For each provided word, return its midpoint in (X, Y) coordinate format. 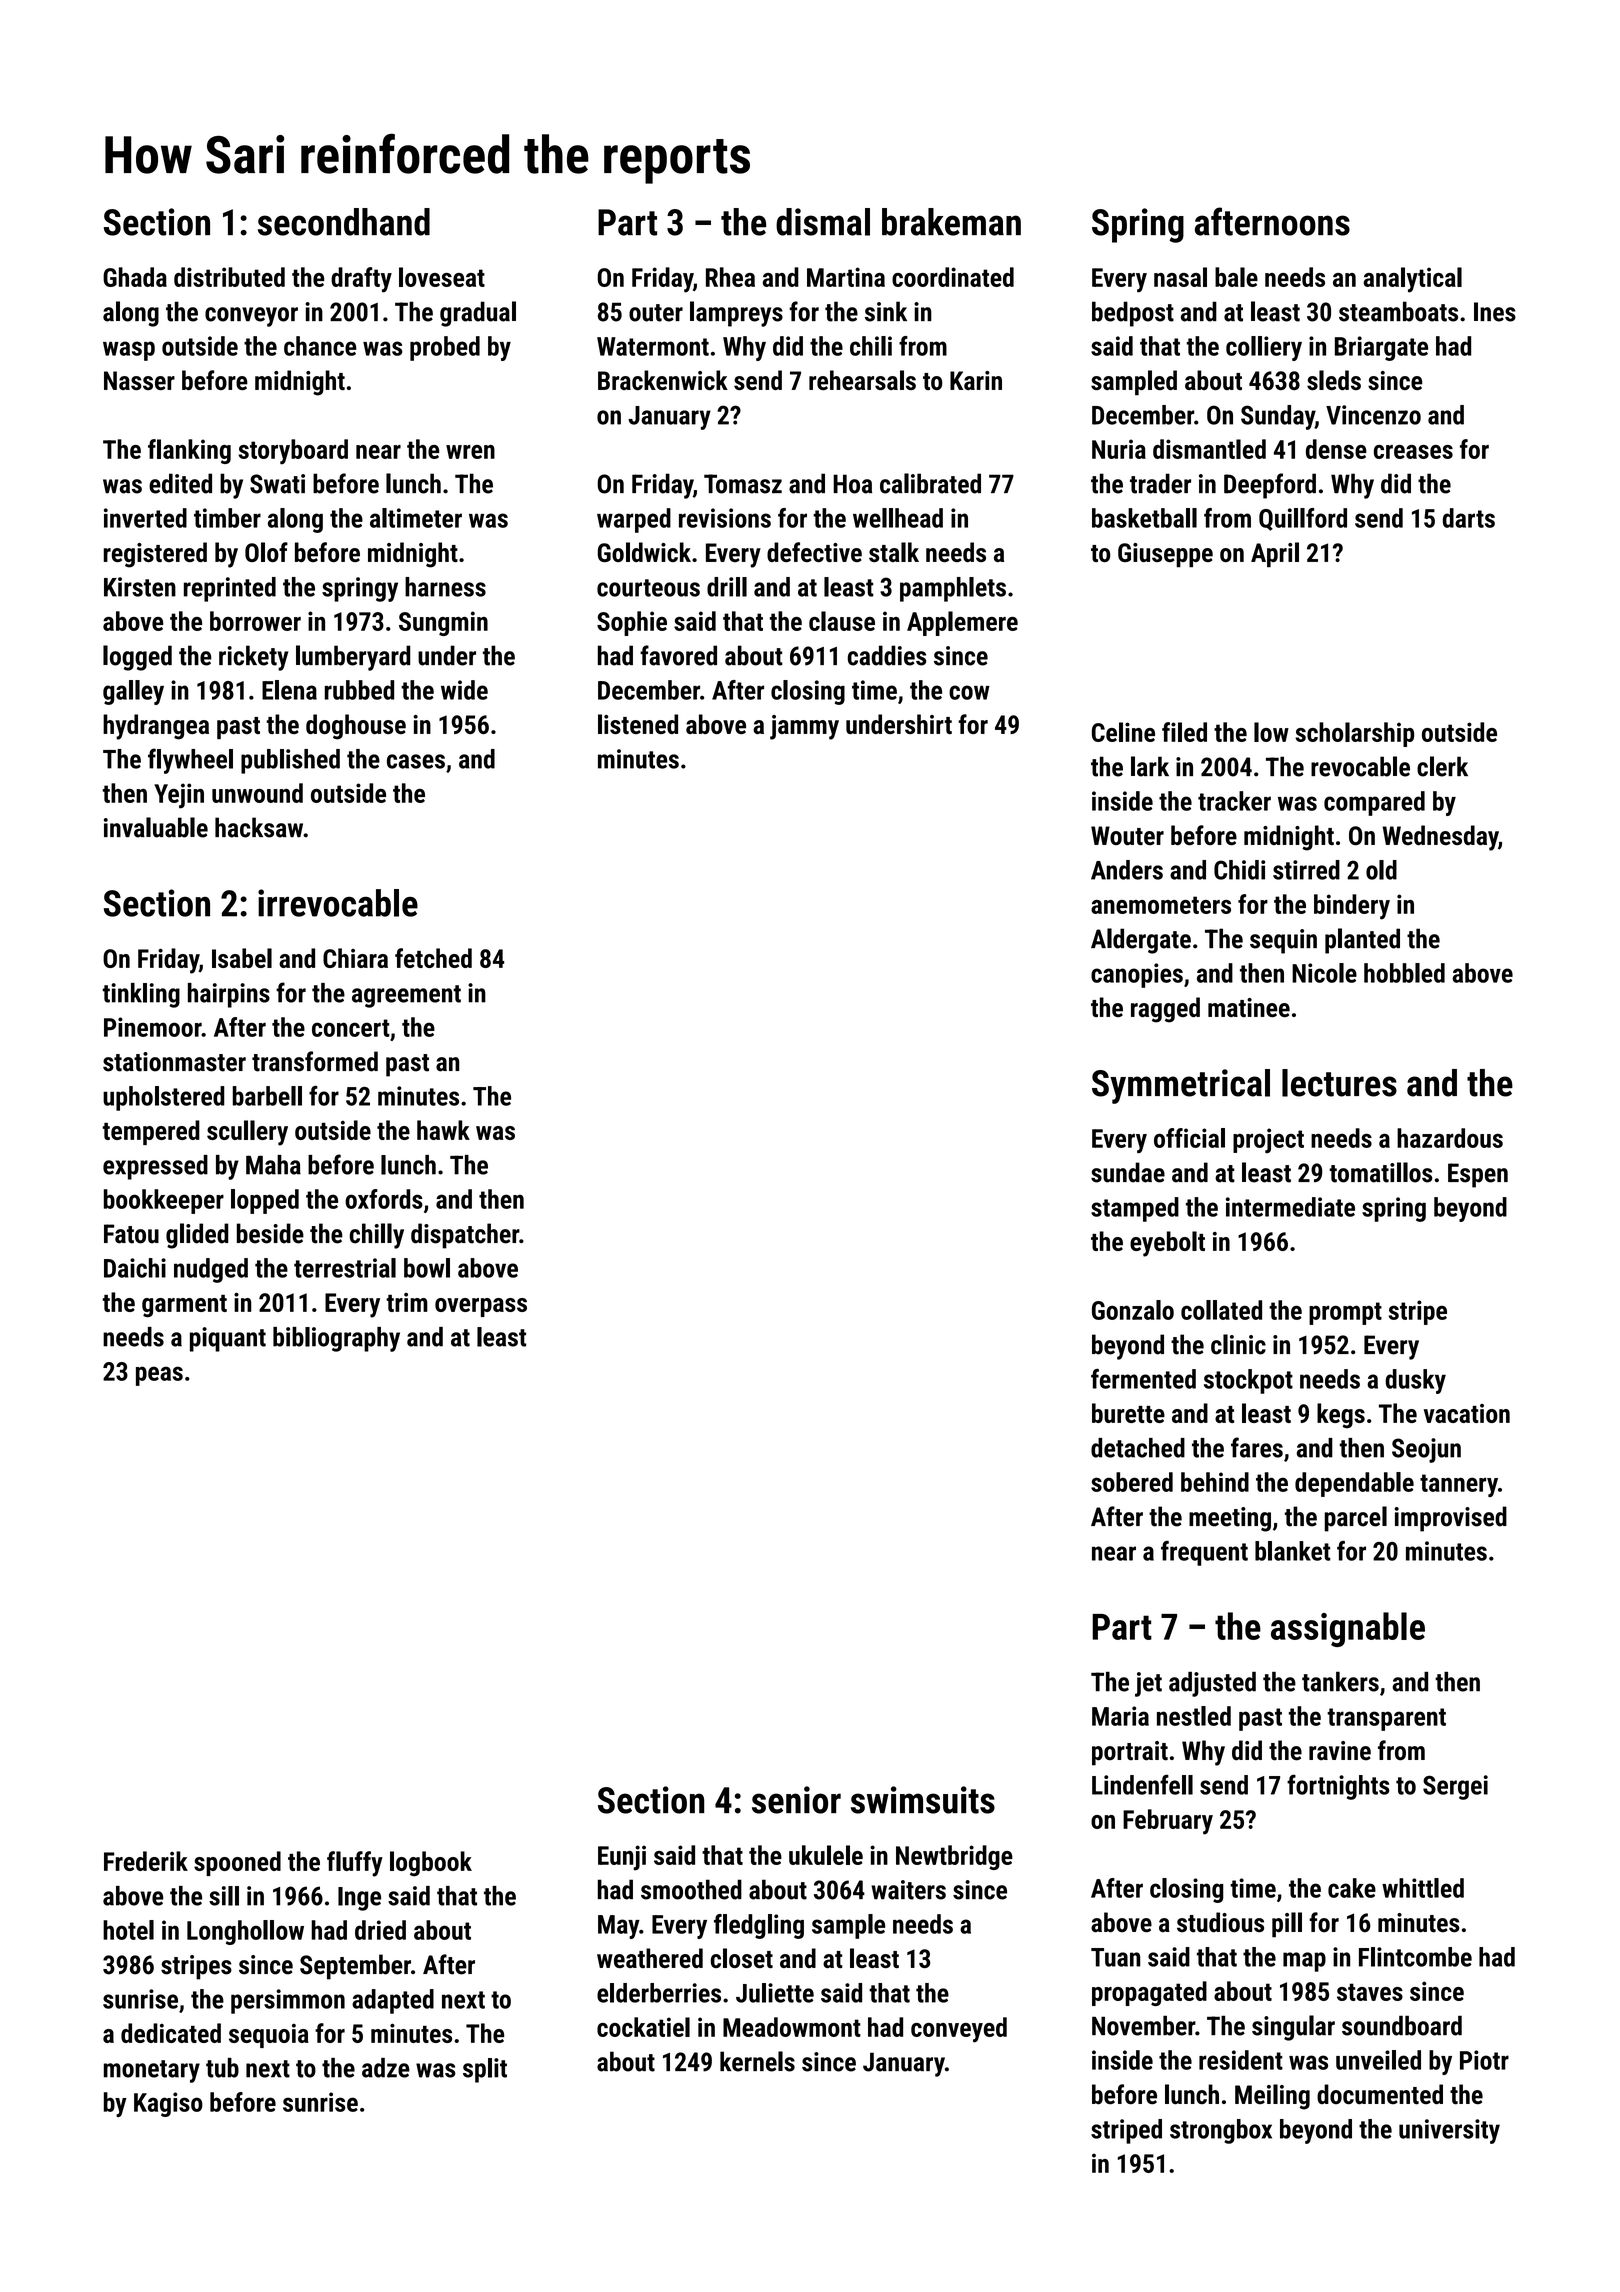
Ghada (135, 277)
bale (1236, 277)
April (1275, 554)
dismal (823, 222)
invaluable (156, 827)
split (485, 2070)
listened (638, 724)
